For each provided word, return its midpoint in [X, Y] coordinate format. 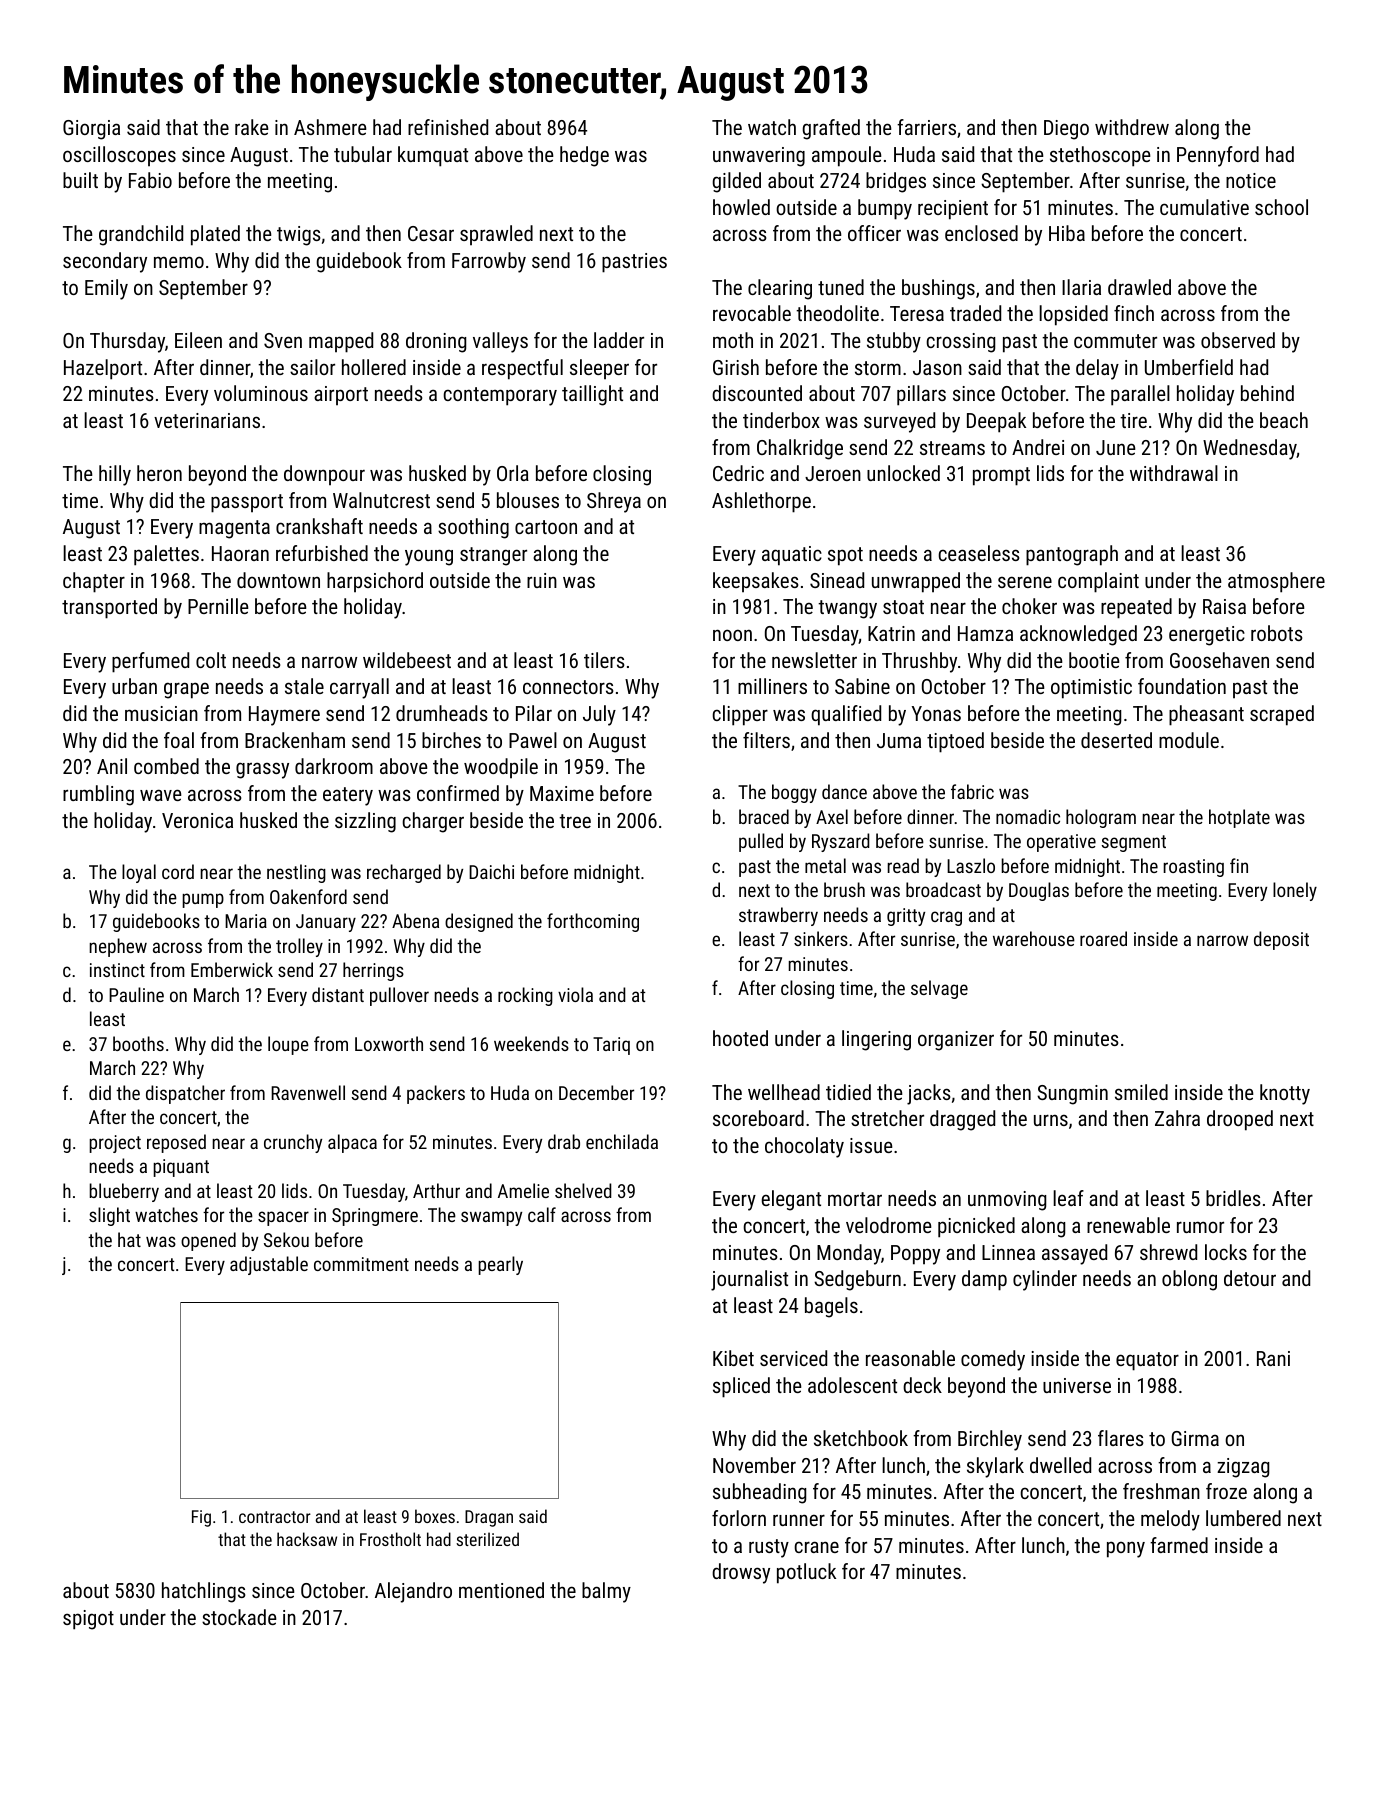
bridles [1233, 1198]
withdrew [1132, 127]
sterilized [487, 1539]
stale [304, 686]
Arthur [436, 1190]
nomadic [1028, 816]
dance [844, 791]
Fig [201, 1518]
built [80, 180]
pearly [500, 1265]
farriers [926, 127]
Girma [1195, 1438]
